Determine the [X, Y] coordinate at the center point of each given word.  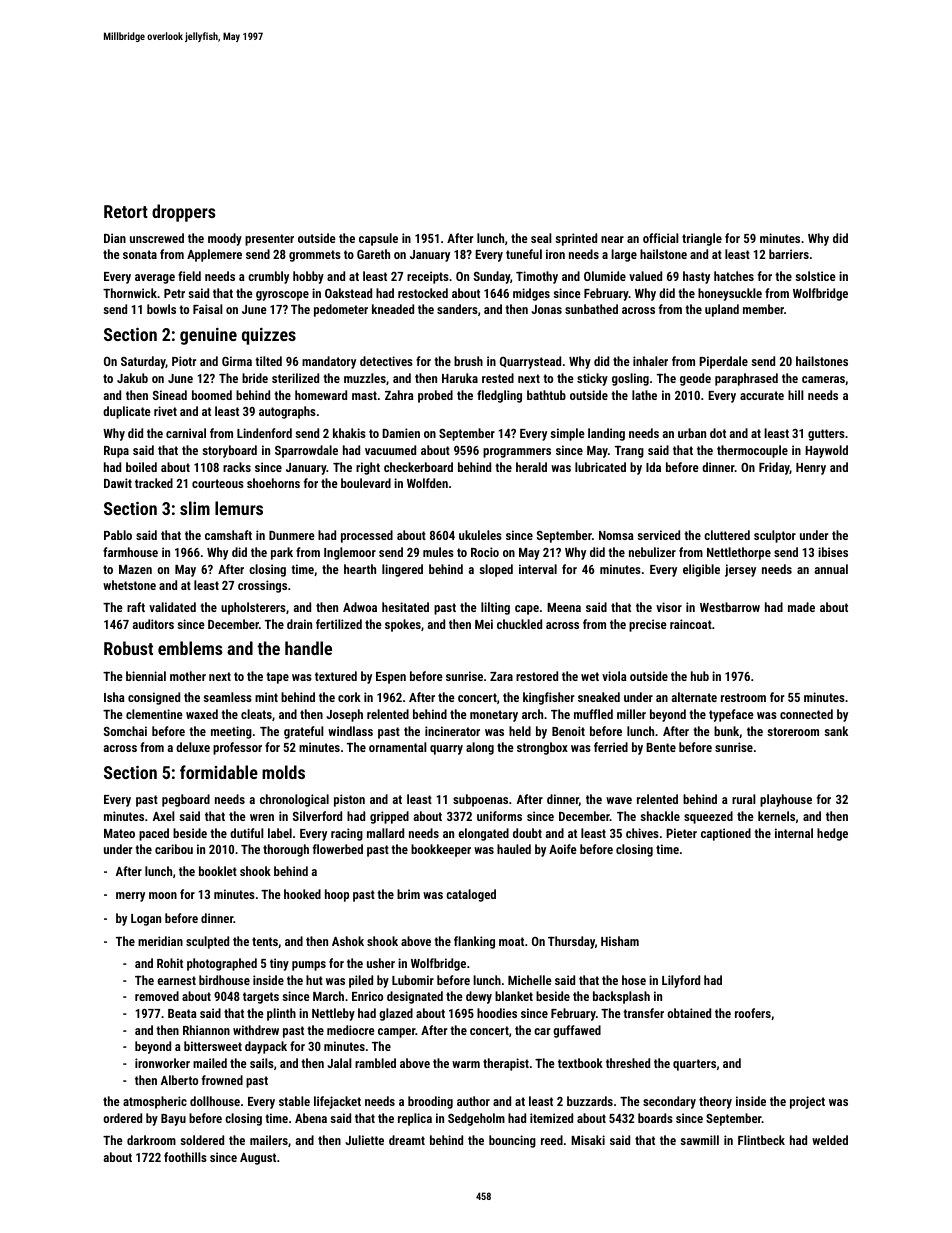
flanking [474, 942]
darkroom [151, 1140]
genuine [208, 336]
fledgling [499, 396]
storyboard [229, 451]
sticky [592, 379]
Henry [811, 469]
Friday [774, 468]
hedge [832, 834]
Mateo [119, 833]
